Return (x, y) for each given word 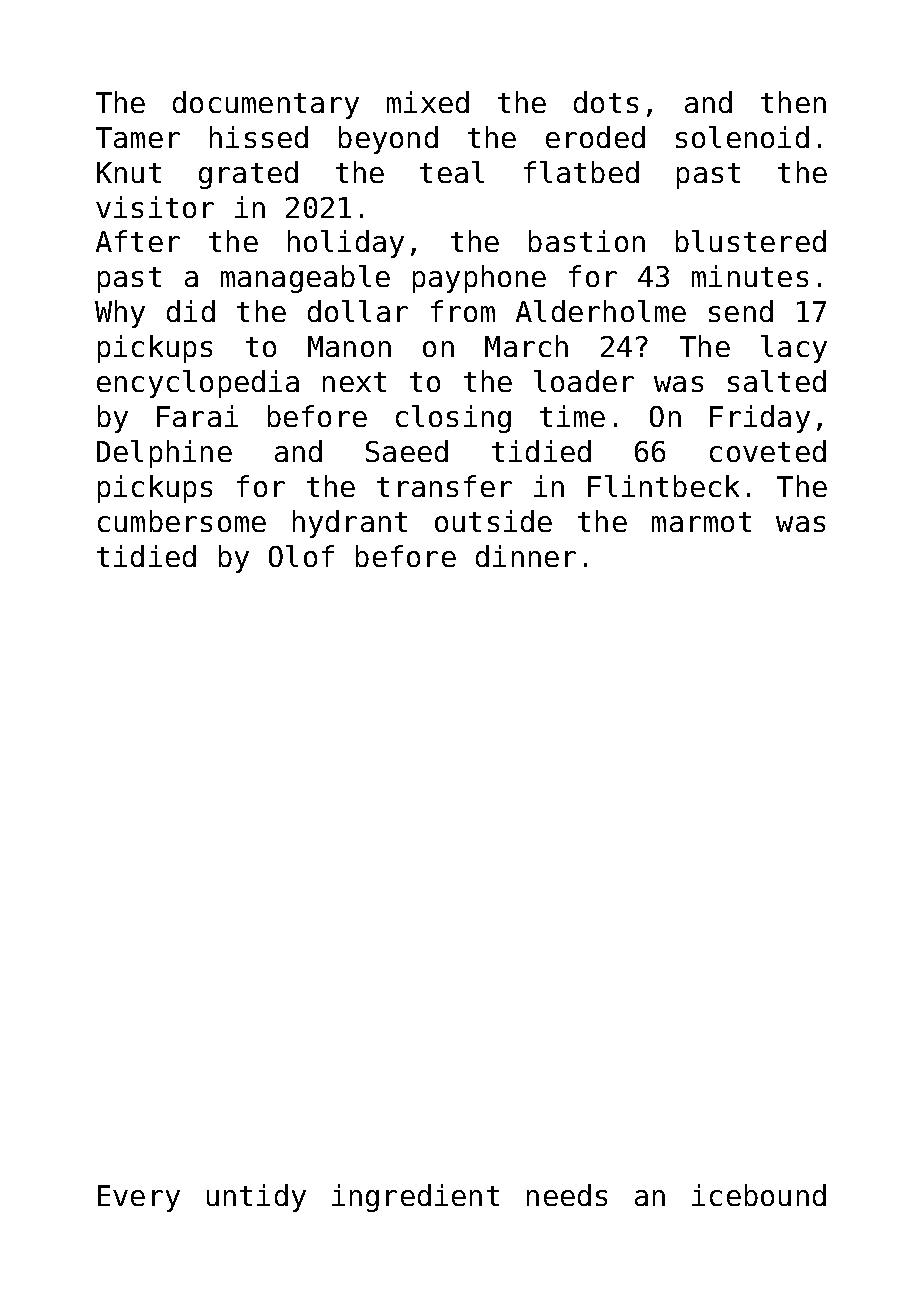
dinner (526, 556)
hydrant (350, 524)
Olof (301, 556)
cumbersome (182, 521)
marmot (701, 522)
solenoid (742, 137)
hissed (259, 137)
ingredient (415, 1198)
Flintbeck (663, 486)
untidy (256, 1198)
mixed (428, 102)
